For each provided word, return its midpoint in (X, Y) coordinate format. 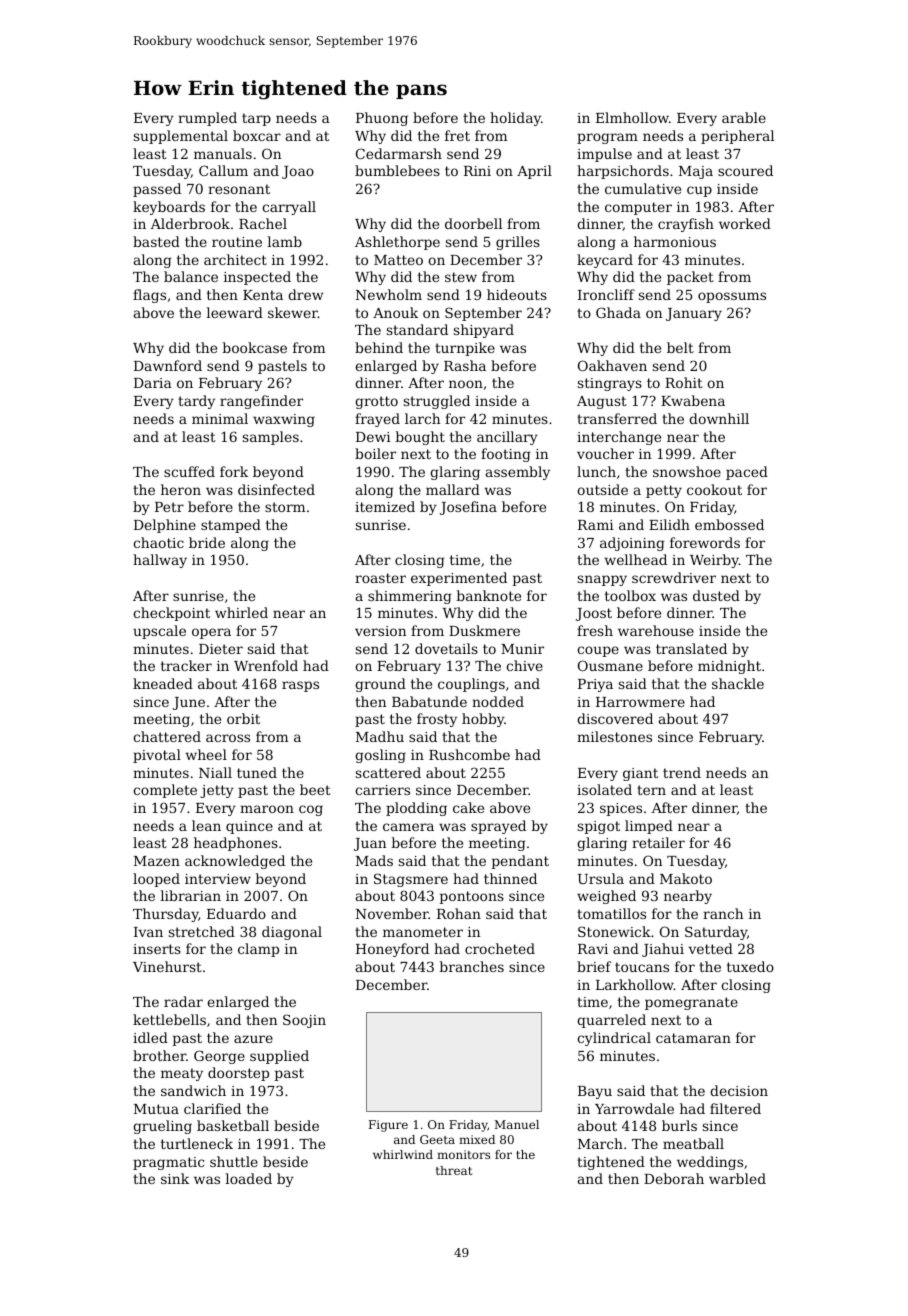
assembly (518, 473)
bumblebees (397, 170)
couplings (471, 685)
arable (744, 117)
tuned (257, 772)
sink (175, 1178)
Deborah (674, 1178)
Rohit (684, 382)
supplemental (181, 137)
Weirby (714, 561)
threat (454, 1170)
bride (207, 542)
